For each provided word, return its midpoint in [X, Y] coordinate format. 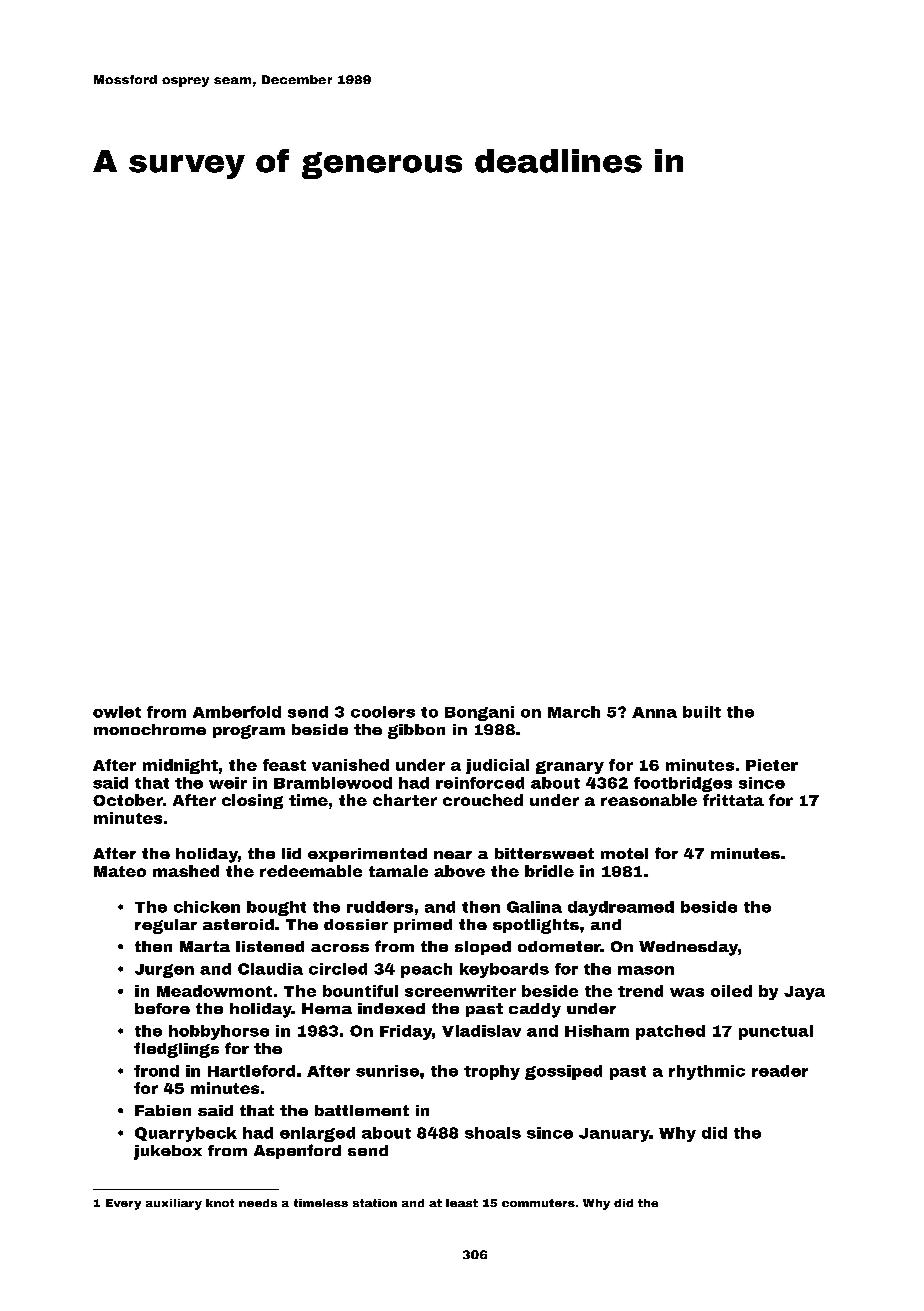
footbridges [683, 784]
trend [640, 991]
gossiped [563, 1072]
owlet [117, 712]
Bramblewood [333, 783]
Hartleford [251, 1071]
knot [220, 1203]
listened [270, 946]
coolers [383, 712]
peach [426, 970]
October [128, 800]
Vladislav [481, 1031]
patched [670, 1032]
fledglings [176, 1050]
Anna [654, 712]
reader [780, 1071]
